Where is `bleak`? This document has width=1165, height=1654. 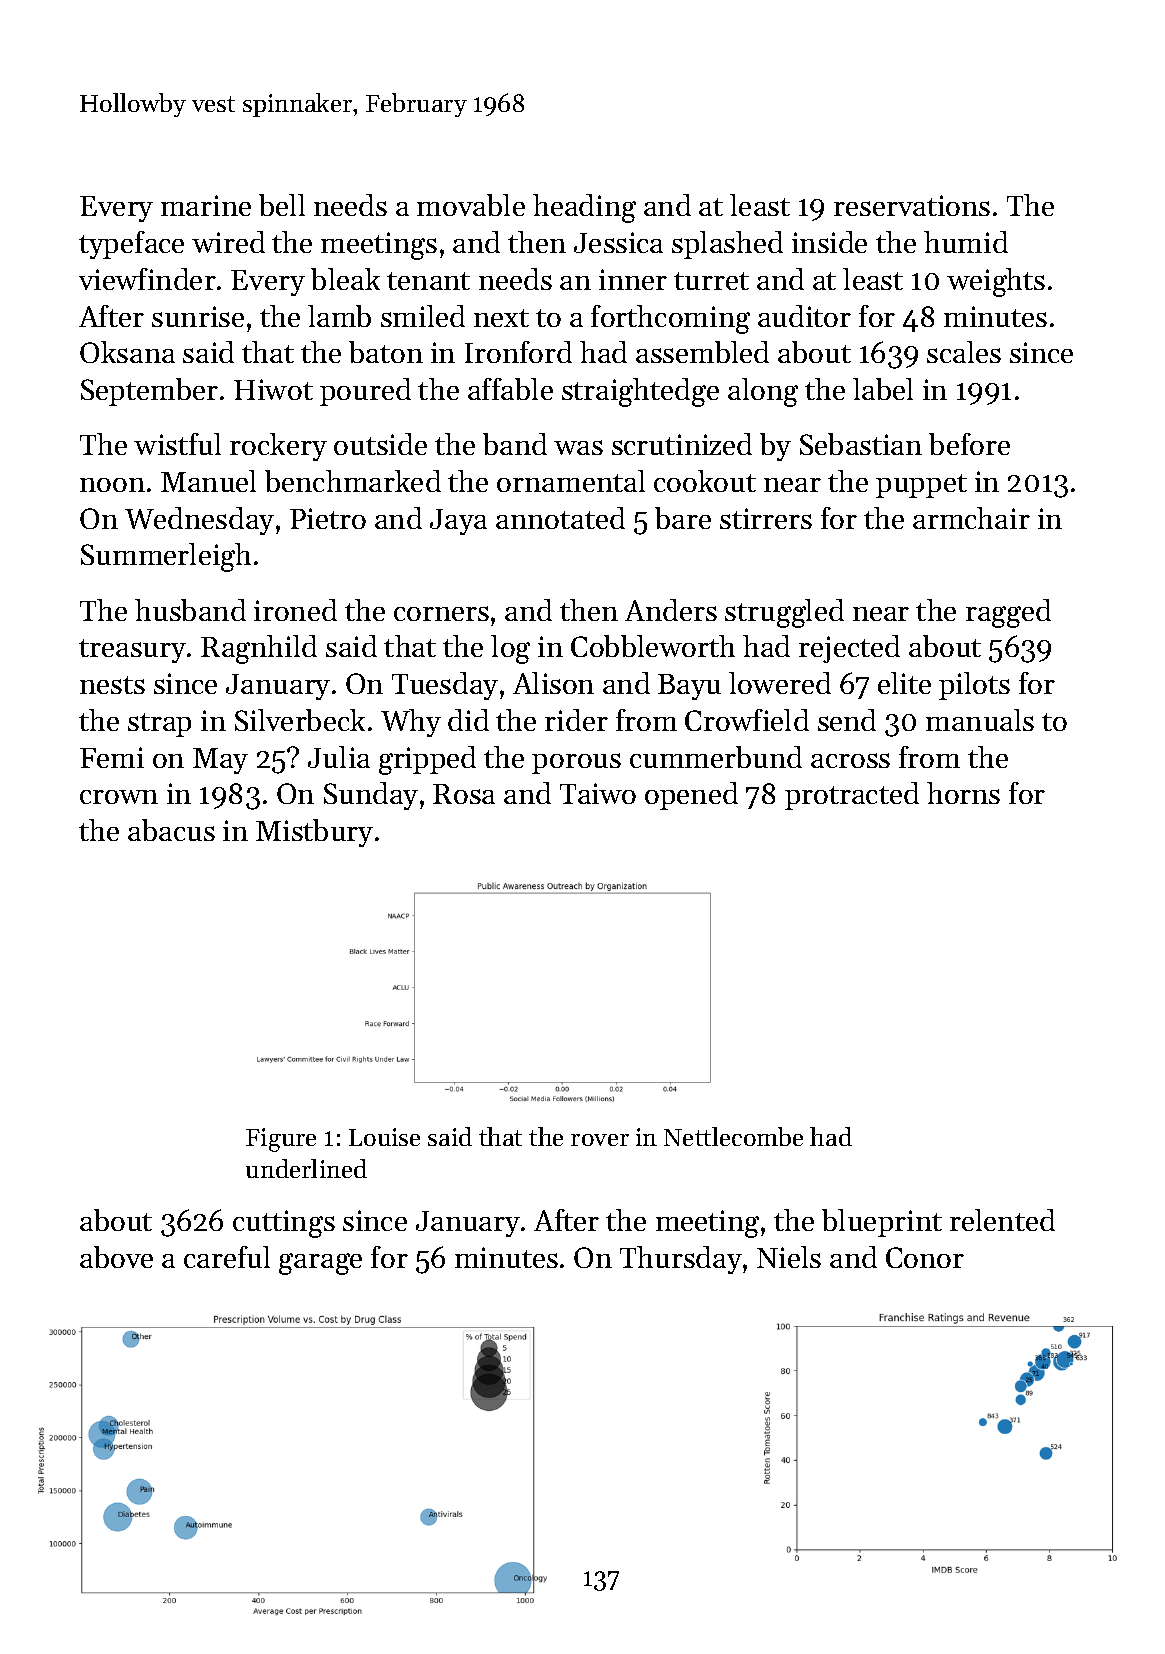 bleak is located at coordinates (345, 279).
